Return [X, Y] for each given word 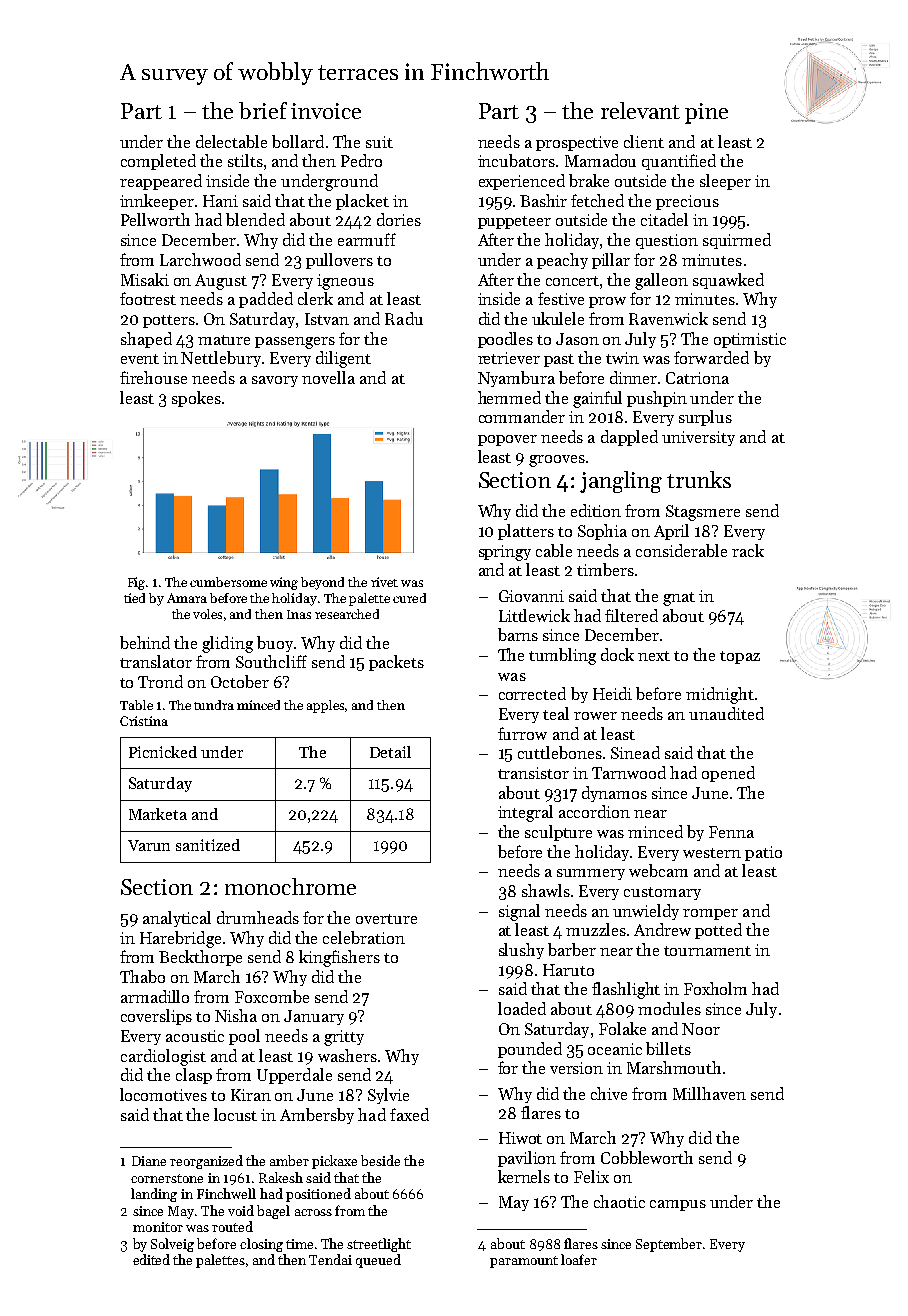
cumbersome [228, 582]
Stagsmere [703, 513]
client [644, 141]
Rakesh [281, 1177]
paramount [524, 1262]
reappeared [161, 182]
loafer [579, 1259]
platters [526, 532]
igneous [345, 282]
